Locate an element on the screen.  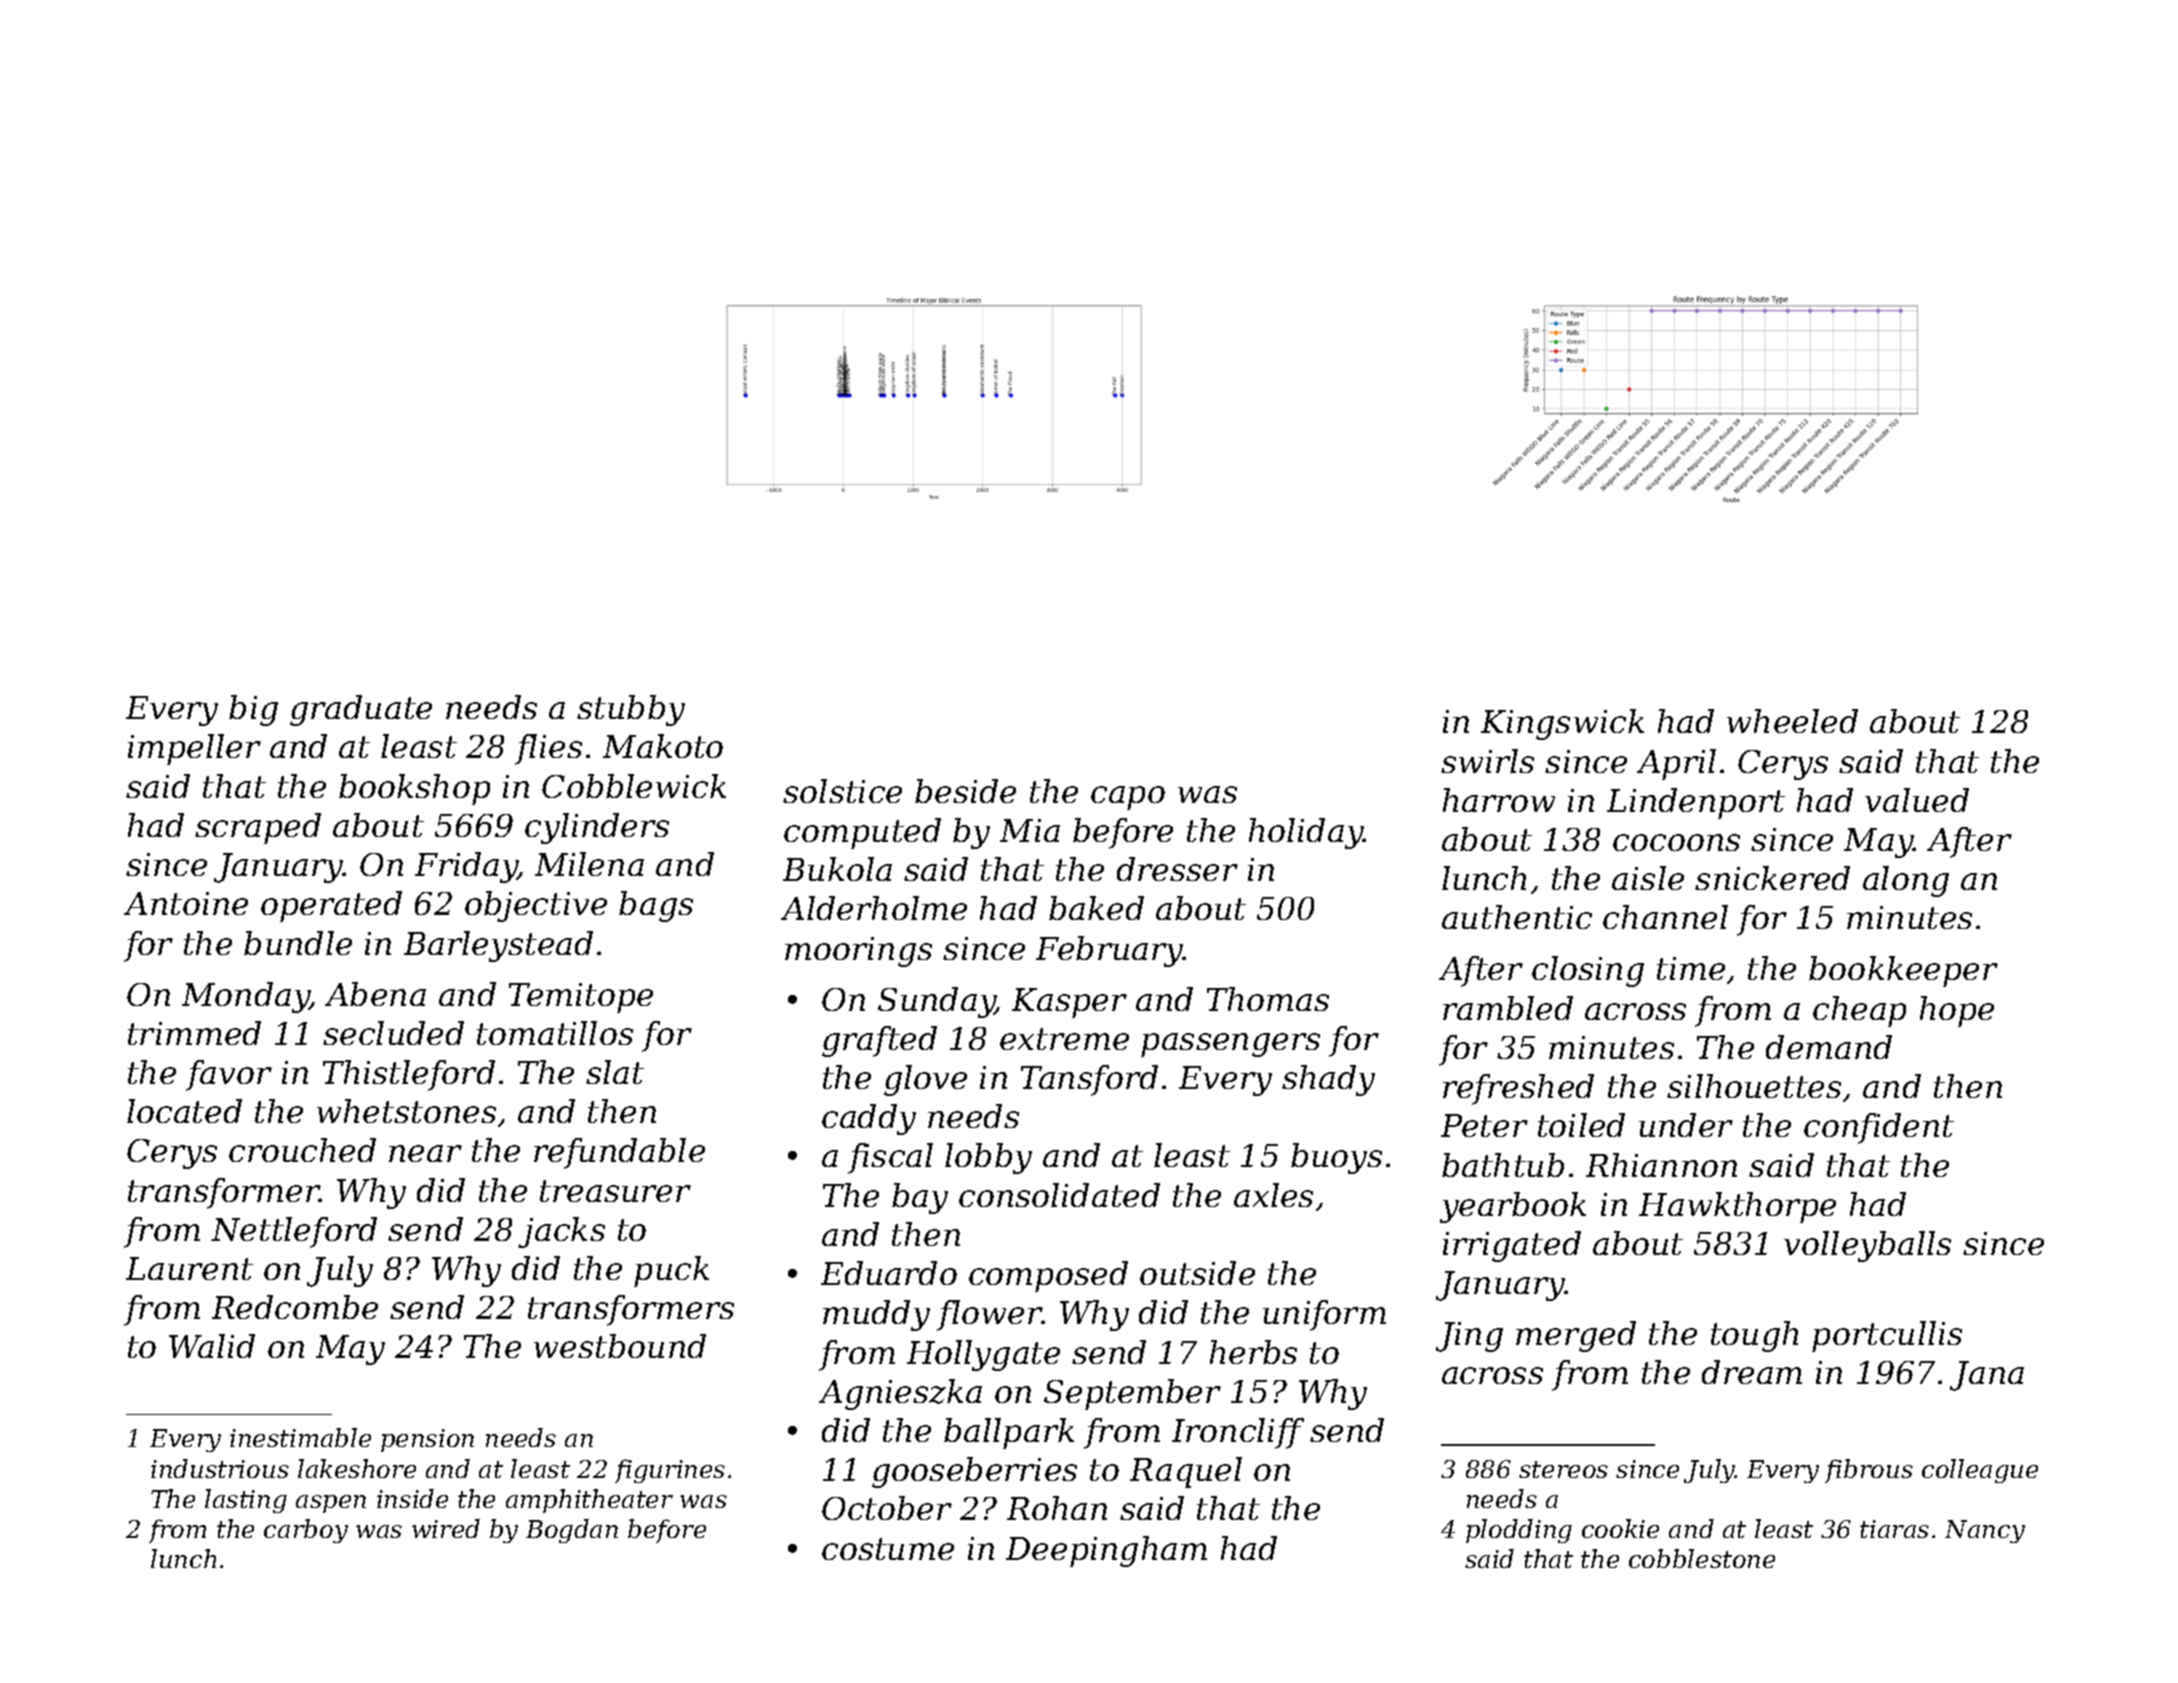
volleyballs is located at coordinates (1867, 1246).
